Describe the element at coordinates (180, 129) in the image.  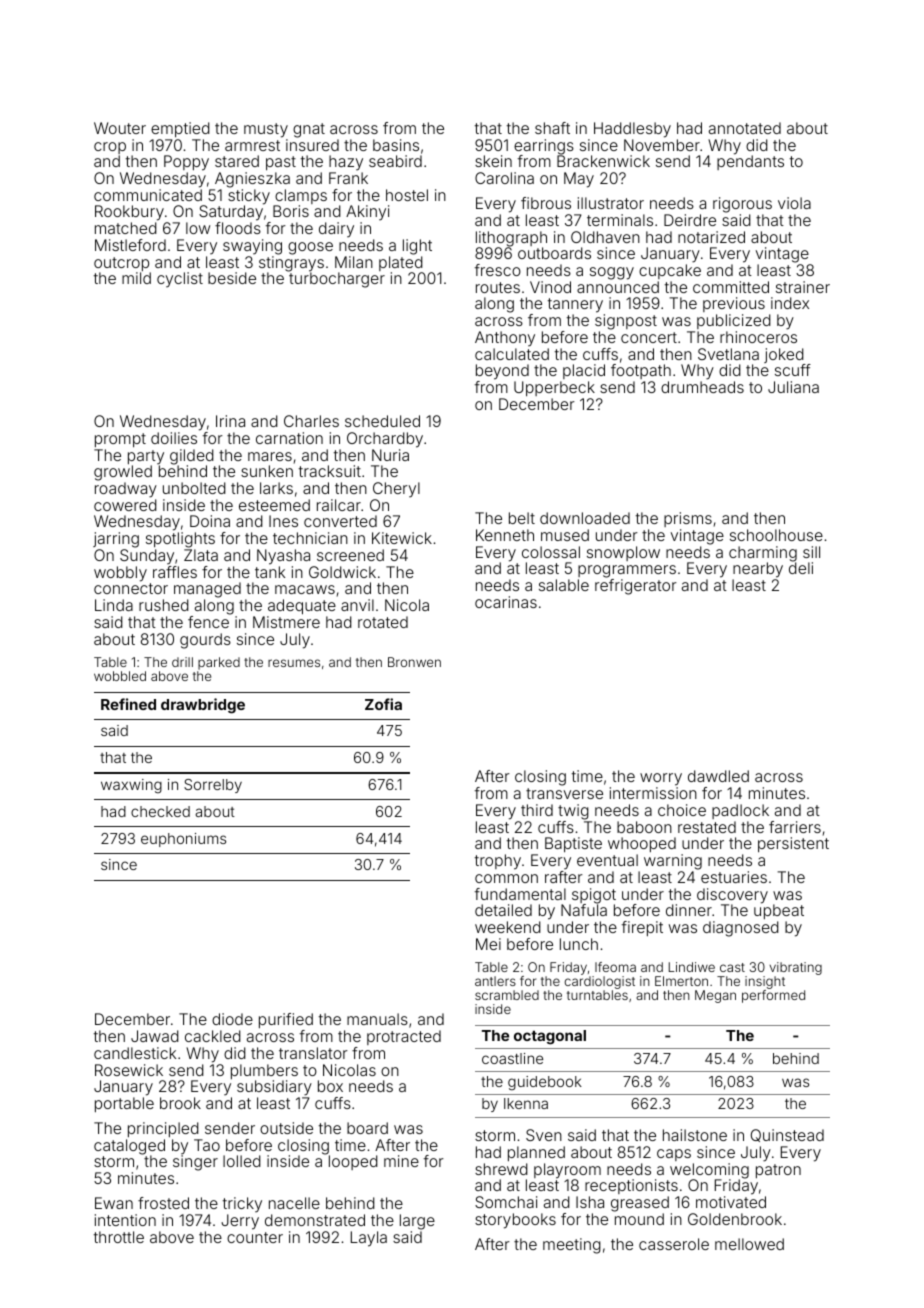
I see `emptied` at that location.
